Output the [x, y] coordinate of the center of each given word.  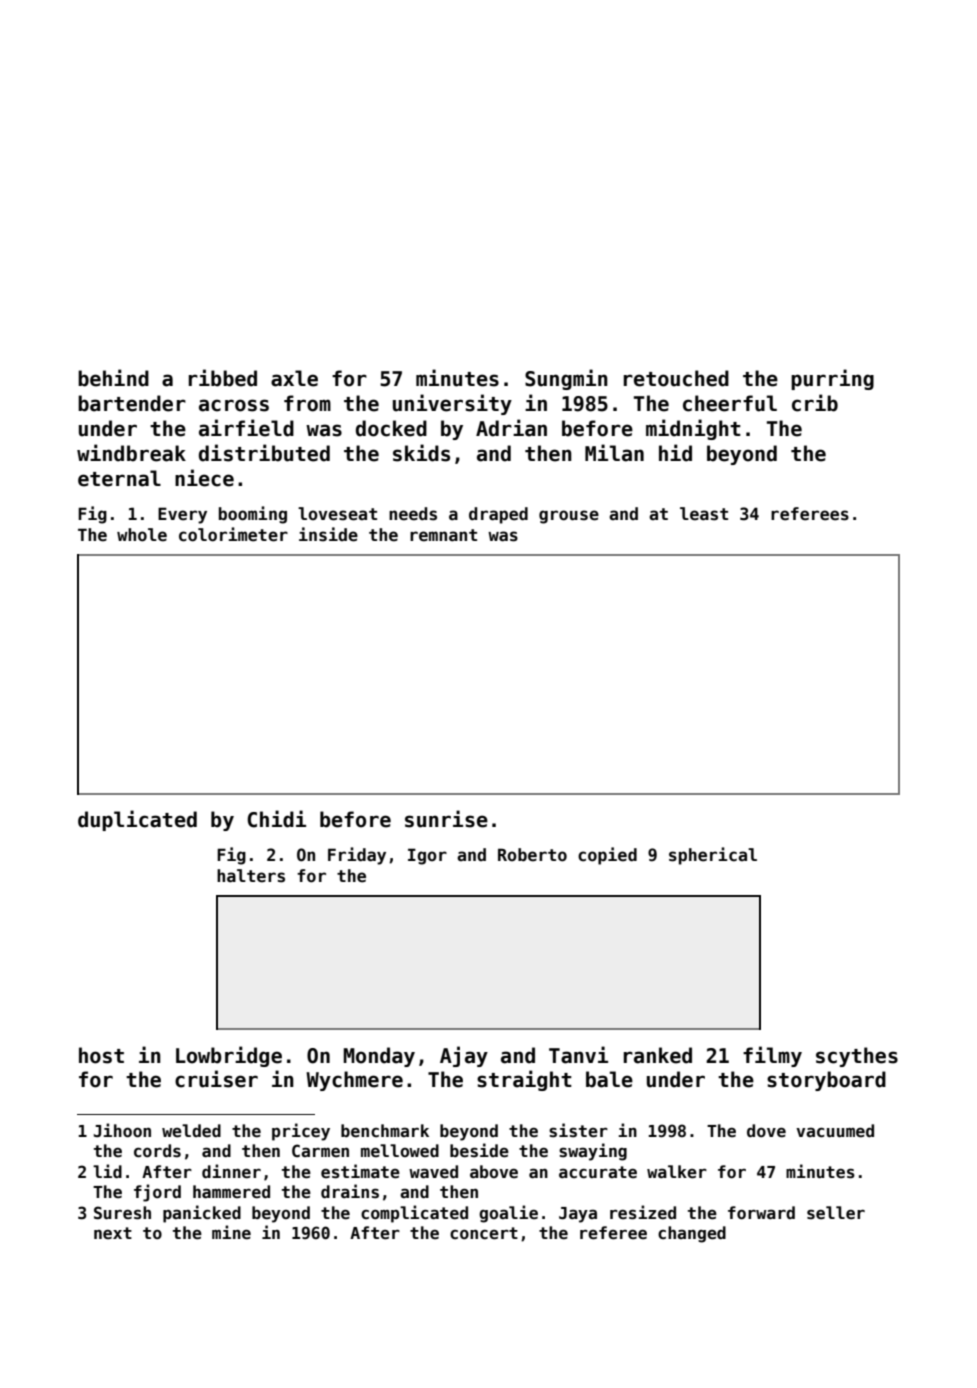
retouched [676, 378]
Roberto [532, 855]
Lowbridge [229, 1056]
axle [294, 378]
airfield [246, 428]
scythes [857, 1057]
